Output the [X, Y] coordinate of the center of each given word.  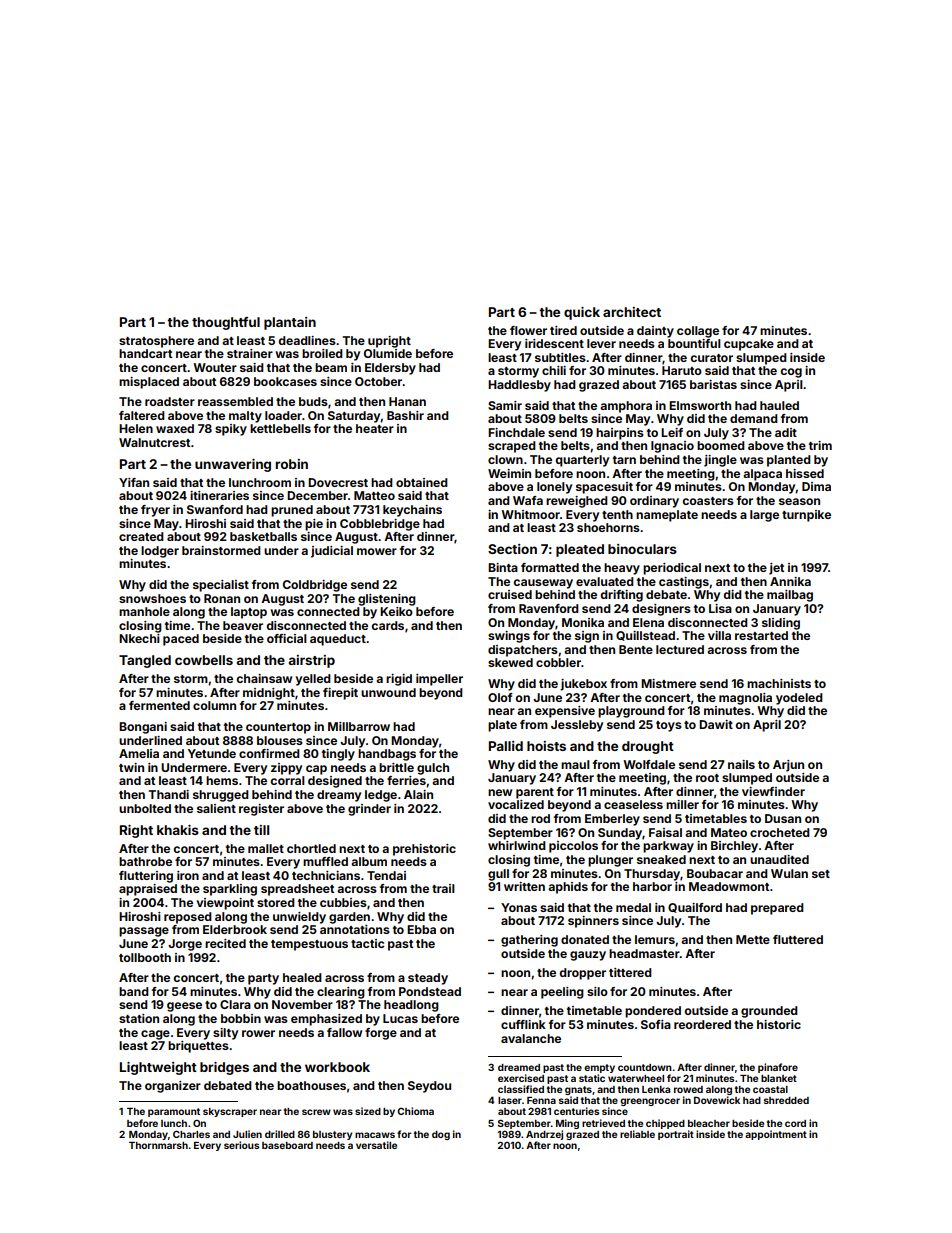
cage [155, 1035]
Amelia [139, 753]
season [799, 501]
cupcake [749, 345]
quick [582, 313]
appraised [148, 890]
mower [377, 551]
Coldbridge [315, 586]
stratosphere [156, 342]
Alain [418, 794]
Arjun [788, 766]
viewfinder [773, 791]
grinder [369, 810]
